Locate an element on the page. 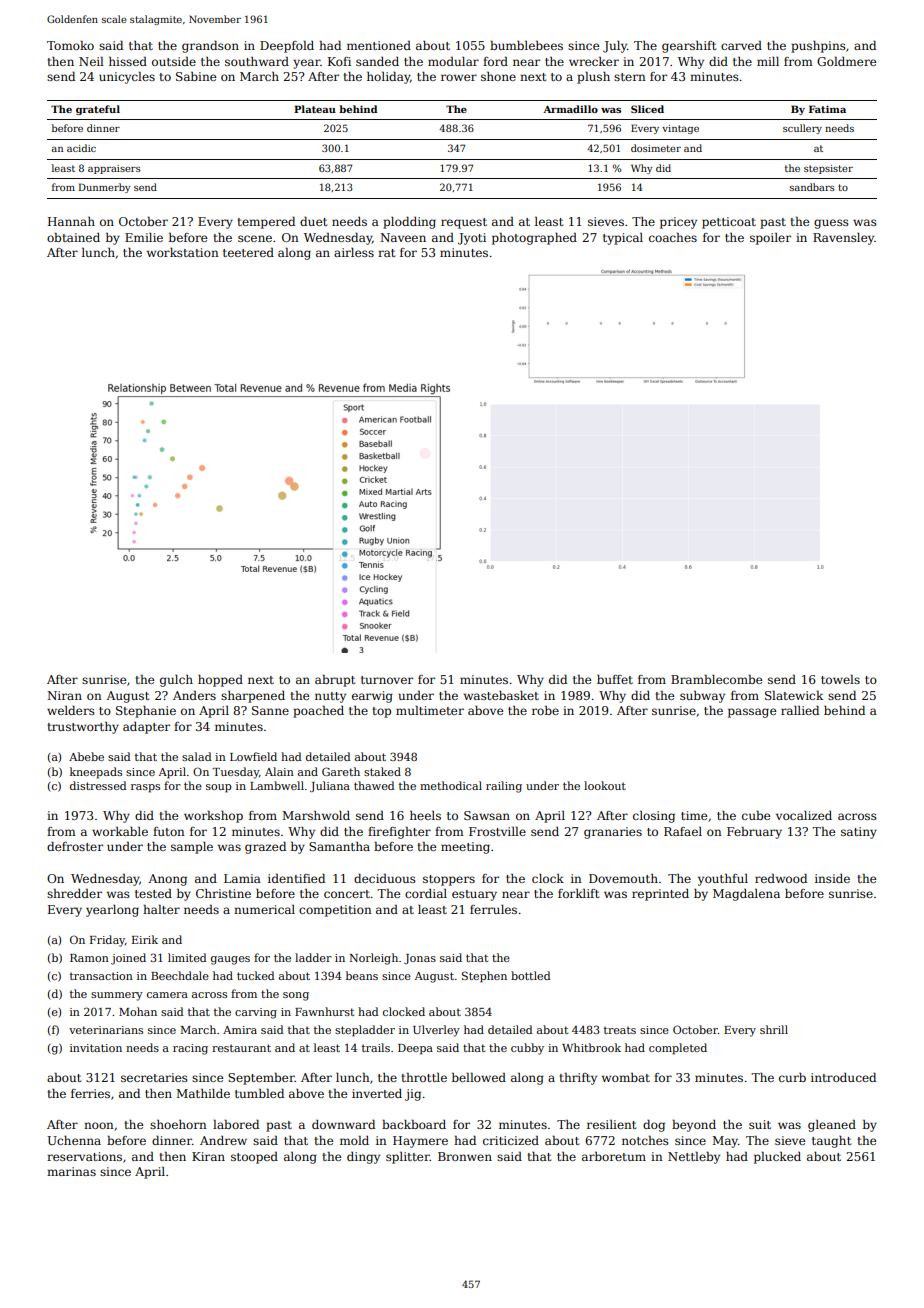 This image has width=924, height=1308. obtained is located at coordinates (73, 237).
